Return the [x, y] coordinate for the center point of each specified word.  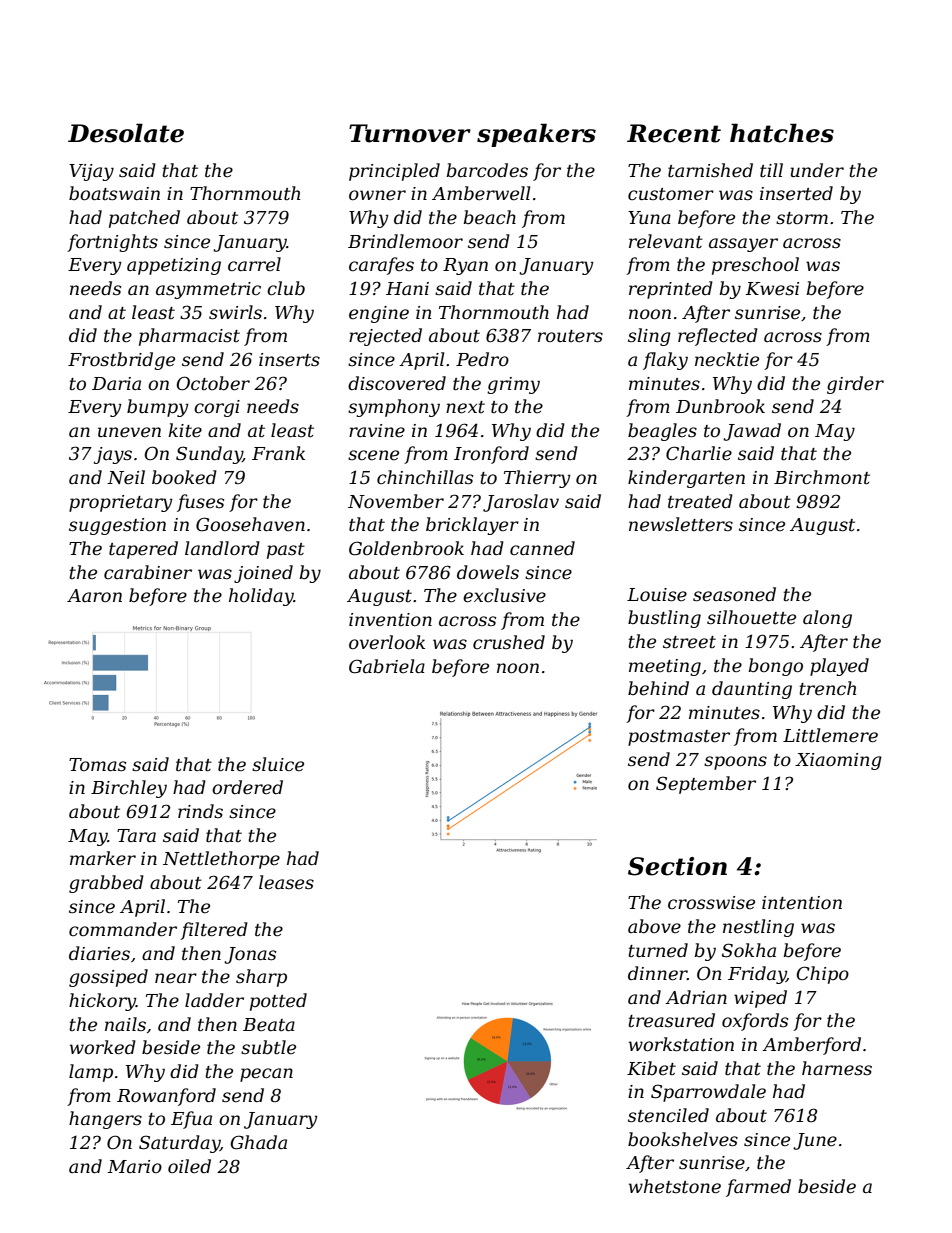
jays [113, 455]
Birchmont [822, 477]
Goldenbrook [406, 548]
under [817, 170]
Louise [657, 595]
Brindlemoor [405, 241]
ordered [247, 787]
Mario [134, 1166]
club [286, 288]
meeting [665, 667]
